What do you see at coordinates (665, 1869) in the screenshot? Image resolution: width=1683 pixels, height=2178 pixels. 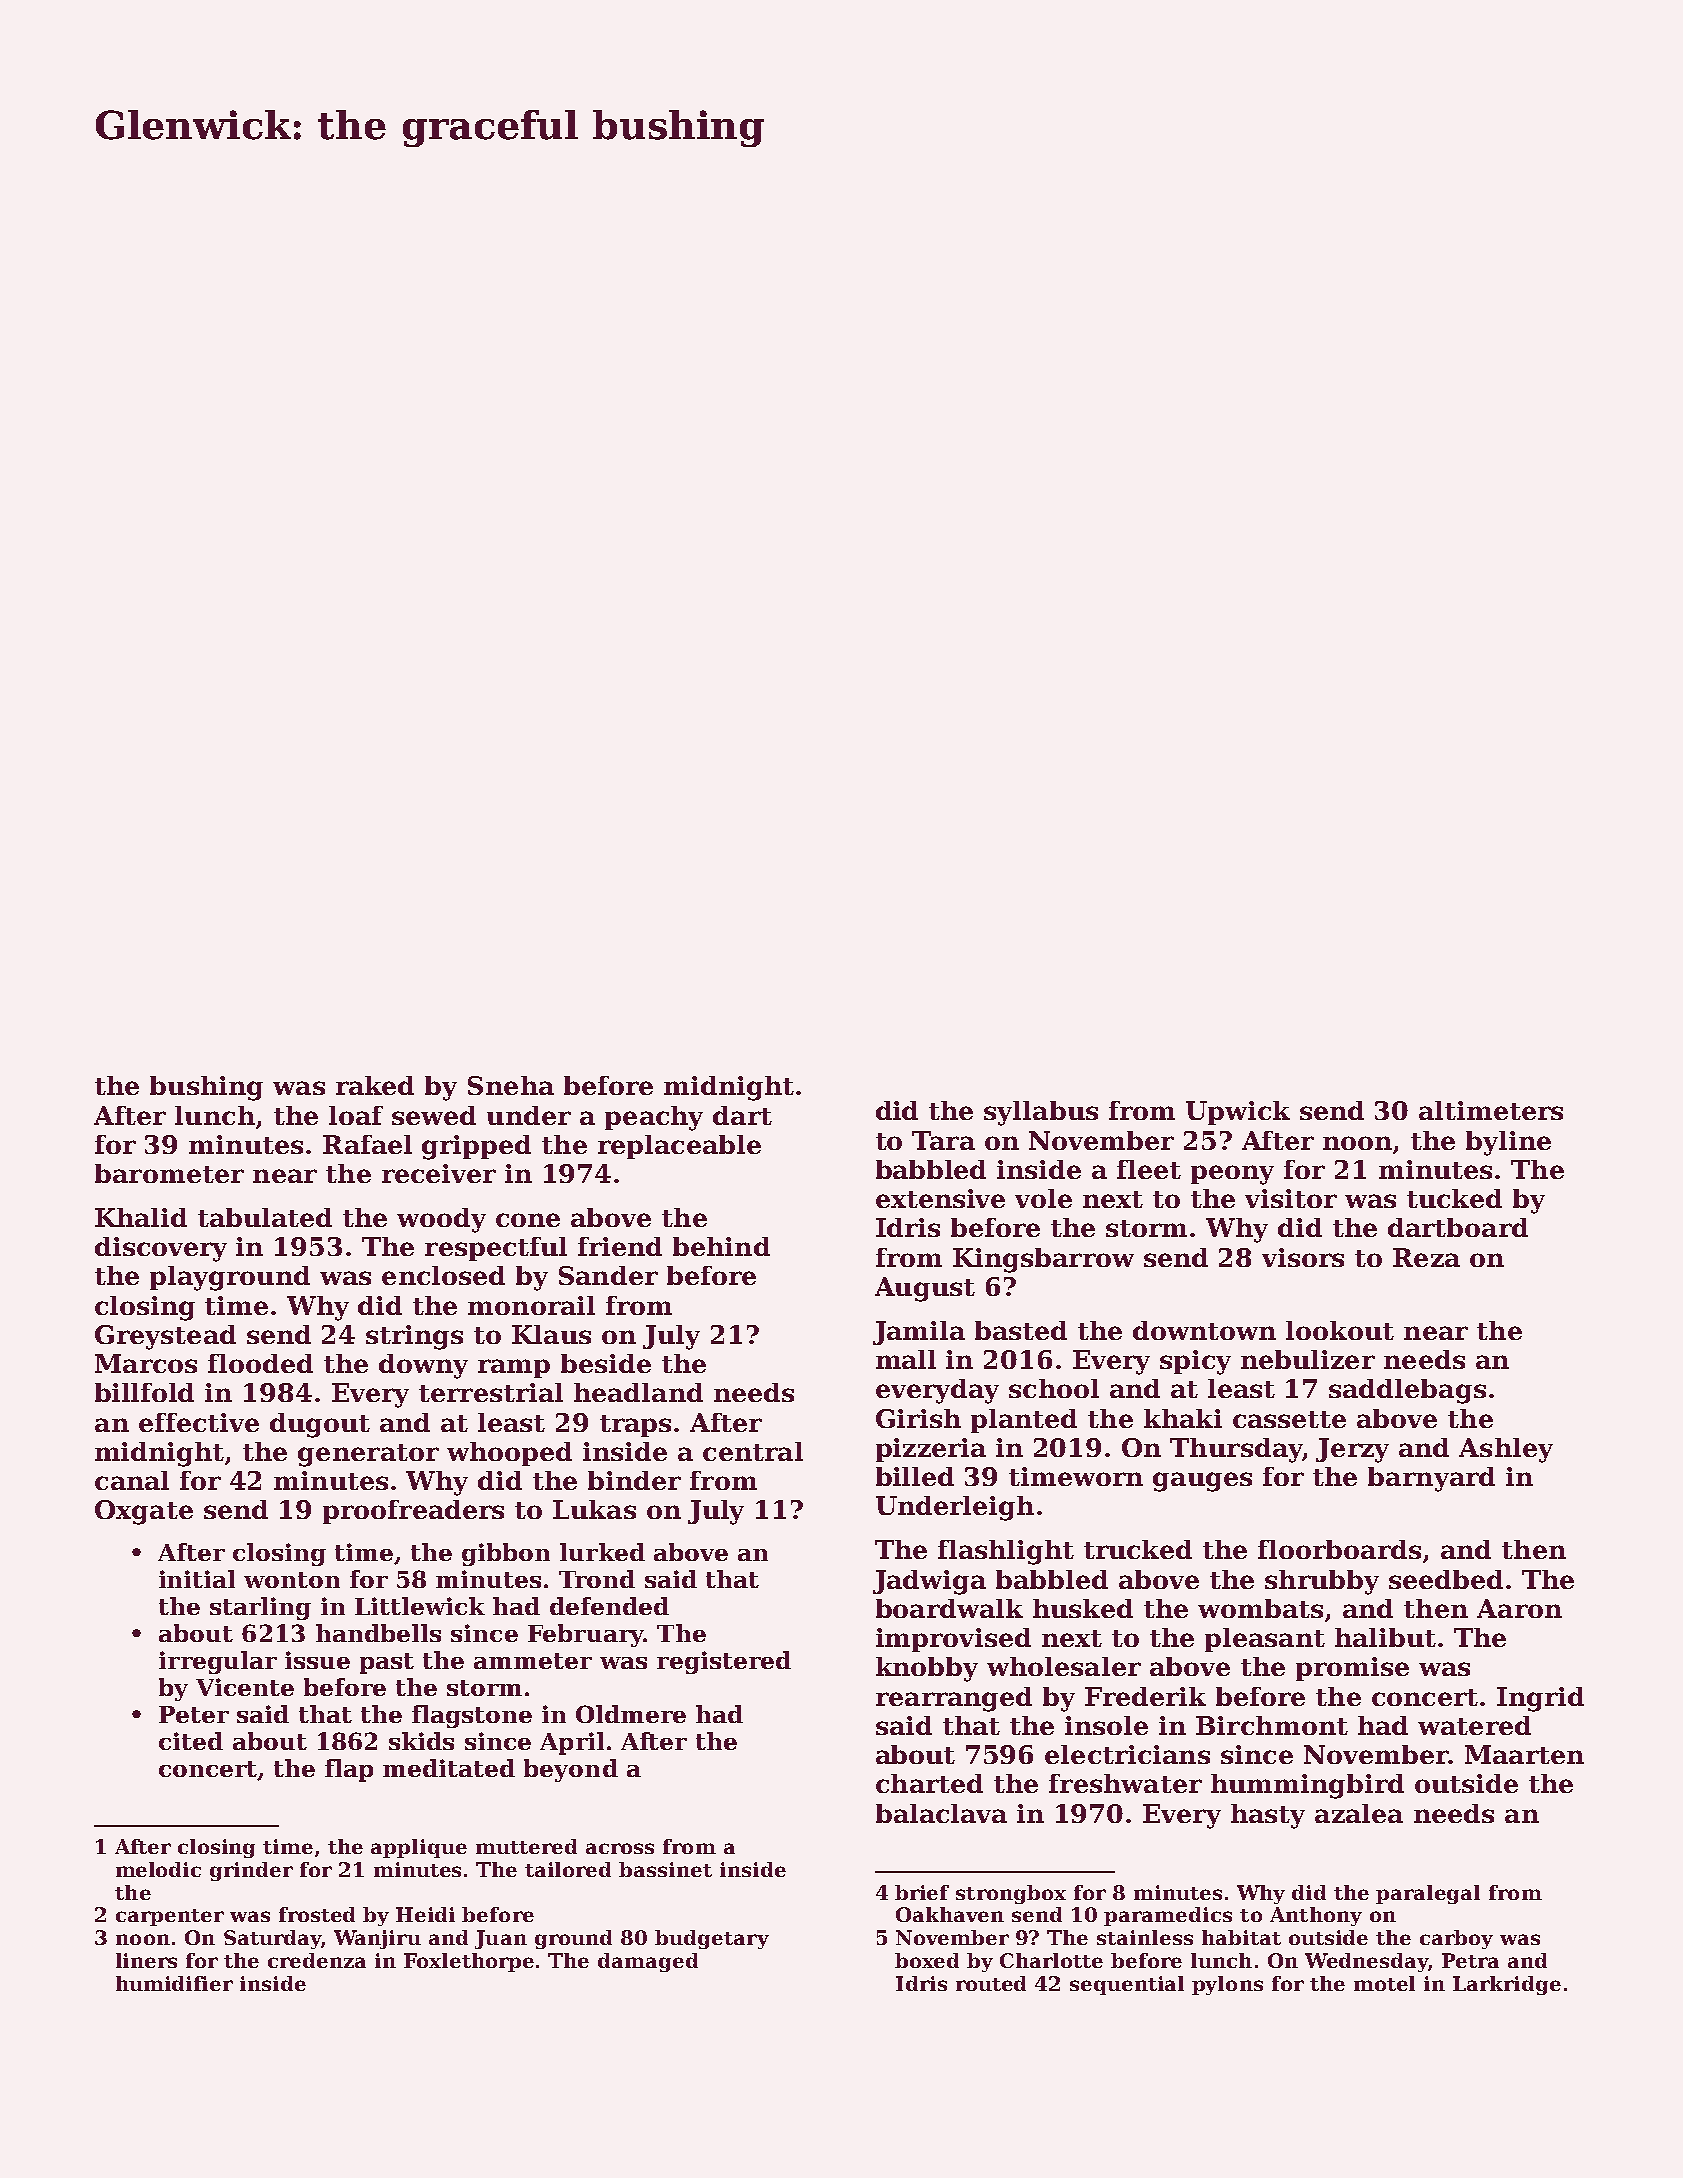 I see `bassinet` at bounding box center [665, 1869].
